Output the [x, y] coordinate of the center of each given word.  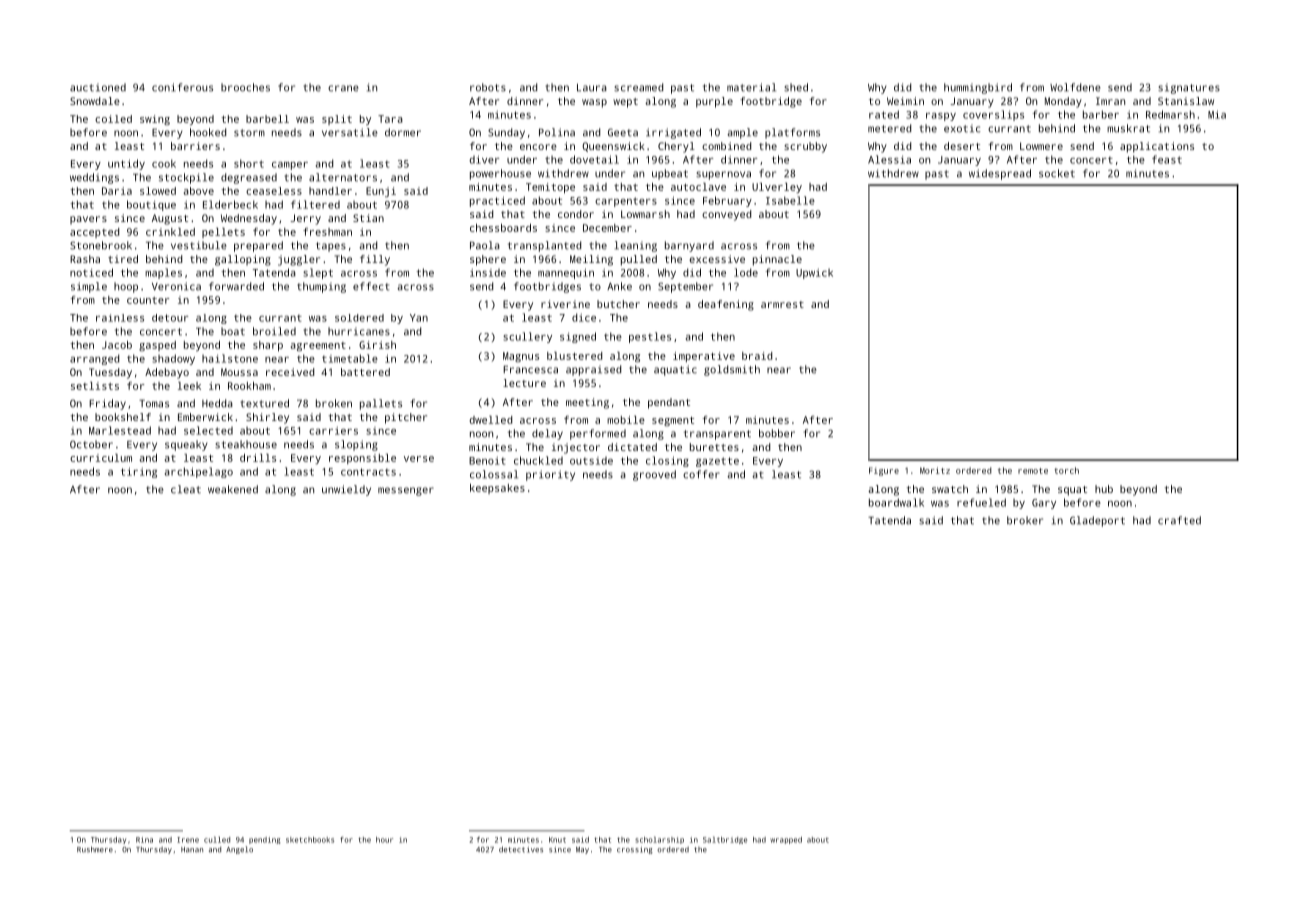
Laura [592, 88]
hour [384, 840]
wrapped [786, 840]
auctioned [98, 87]
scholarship [659, 840]
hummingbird [978, 88]
